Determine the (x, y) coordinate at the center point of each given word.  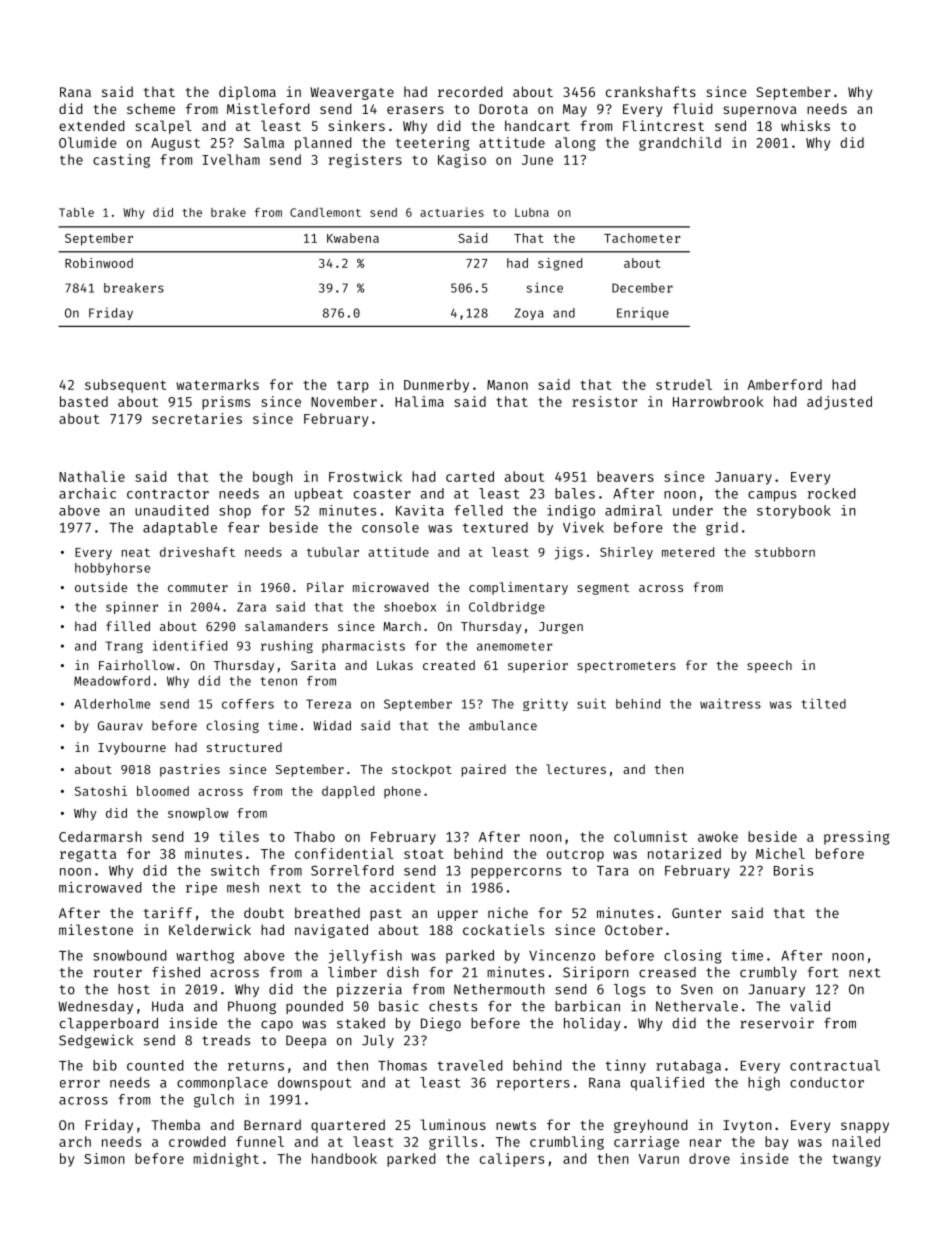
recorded (470, 91)
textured (495, 527)
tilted (823, 703)
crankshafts (651, 91)
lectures (576, 769)
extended (92, 125)
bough (273, 478)
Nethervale (697, 1006)
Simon (104, 1158)
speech (769, 666)
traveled (470, 1065)
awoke (718, 836)
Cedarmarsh (100, 836)
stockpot (422, 770)
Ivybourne (132, 748)
